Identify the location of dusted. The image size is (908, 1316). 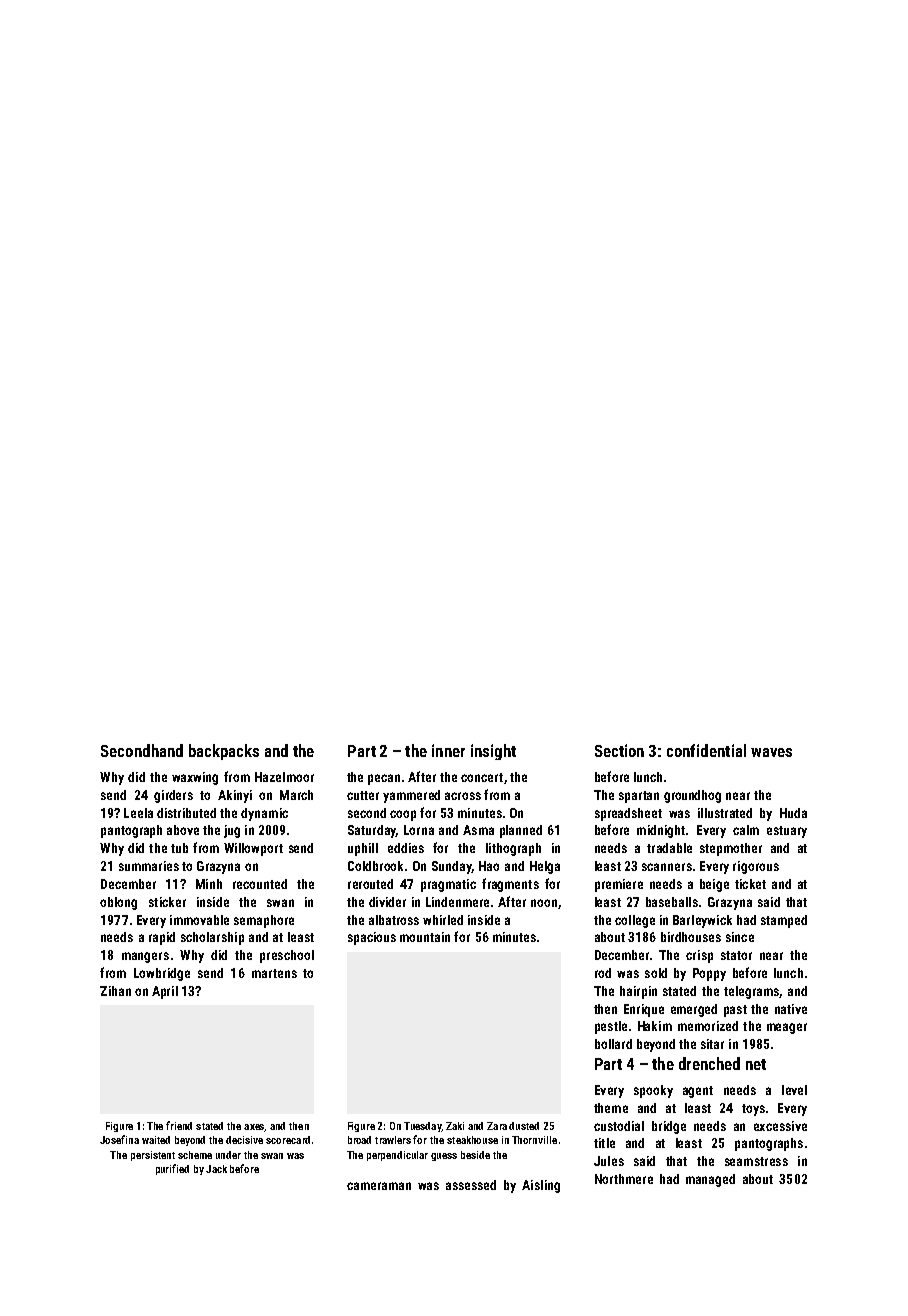
(524, 1126).
